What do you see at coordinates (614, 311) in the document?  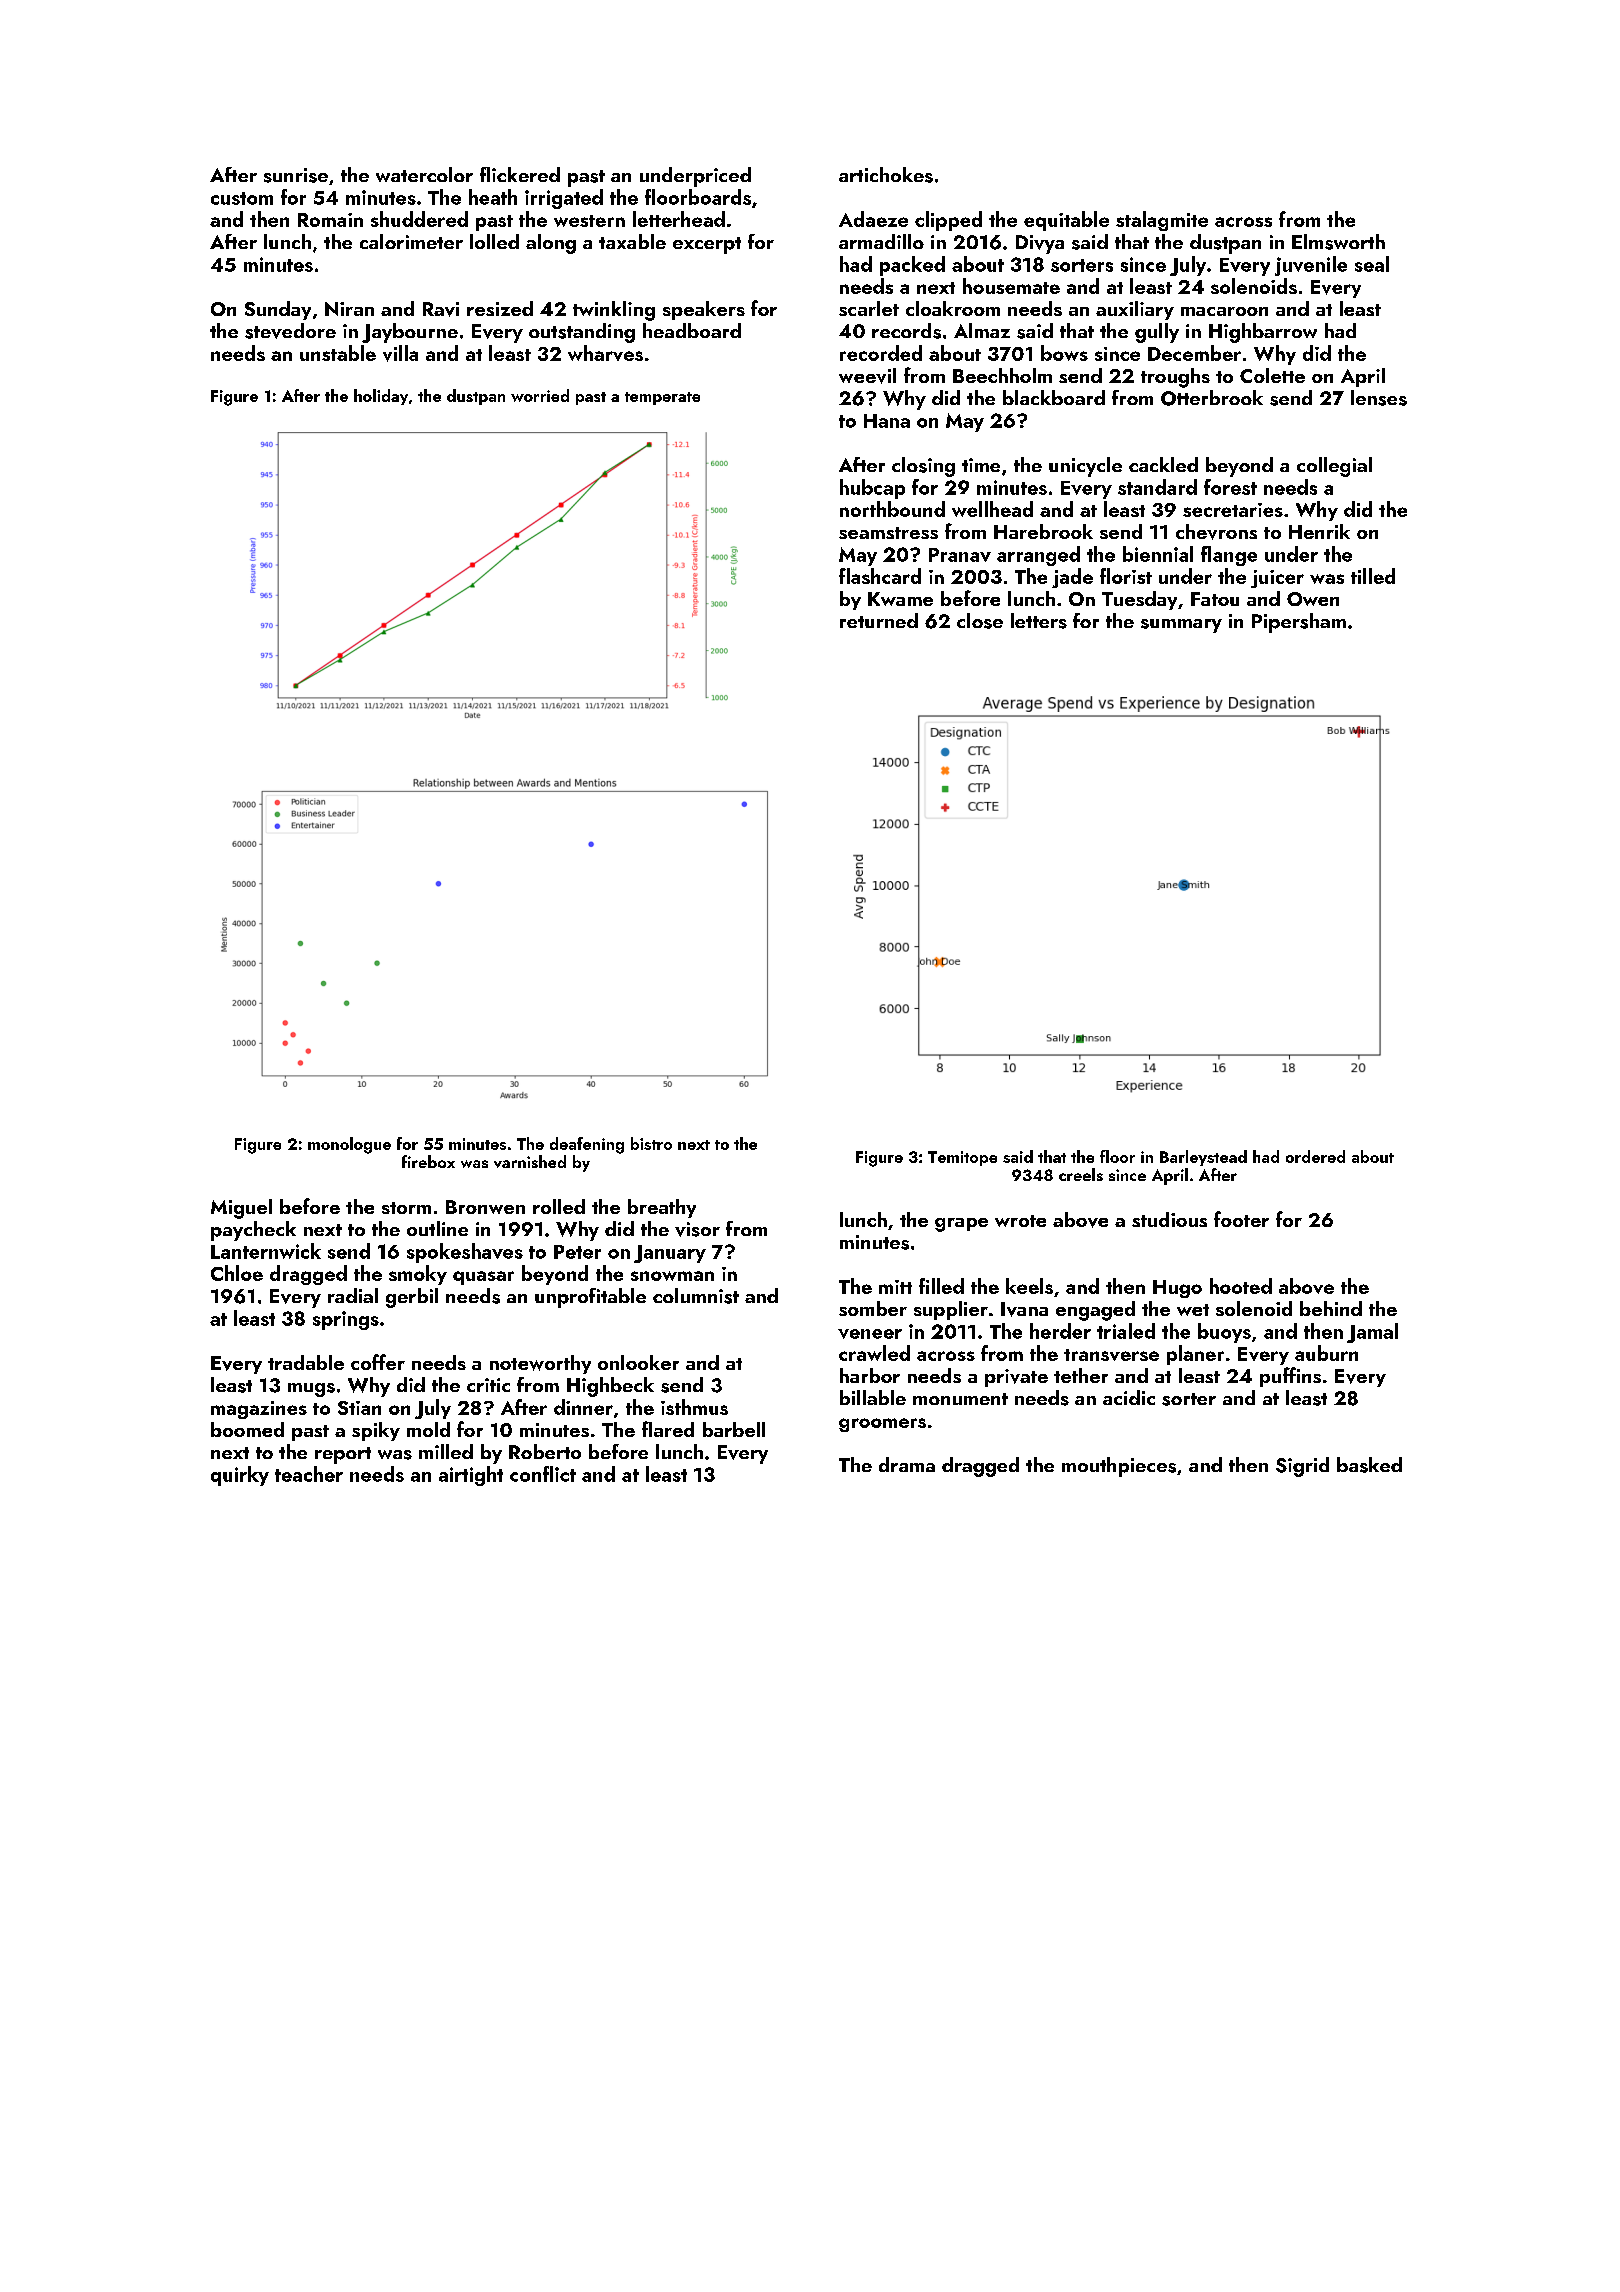 I see `twinkling` at bounding box center [614, 311].
